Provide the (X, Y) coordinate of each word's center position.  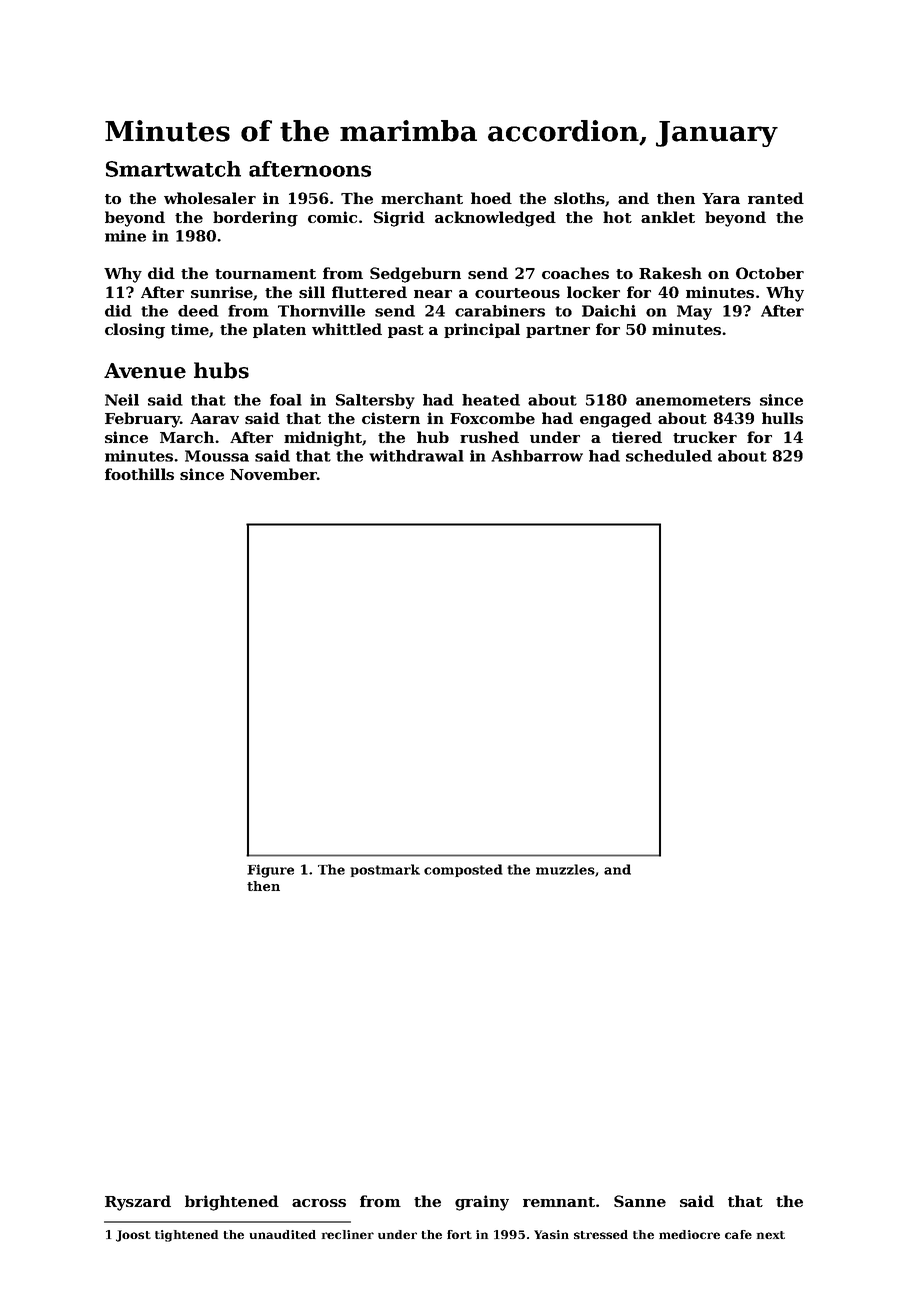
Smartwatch (173, 169)
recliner (348, 1234)
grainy (482, 1203)
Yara (721, 198)
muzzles (565, 869)
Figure (270, 871)
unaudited (283, 1234)
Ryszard (138, 1203)
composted (463, 870)
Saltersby (375, 401)
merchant (422, 198)
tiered (637, 437)
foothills (139, 474)
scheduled (669, 456)
